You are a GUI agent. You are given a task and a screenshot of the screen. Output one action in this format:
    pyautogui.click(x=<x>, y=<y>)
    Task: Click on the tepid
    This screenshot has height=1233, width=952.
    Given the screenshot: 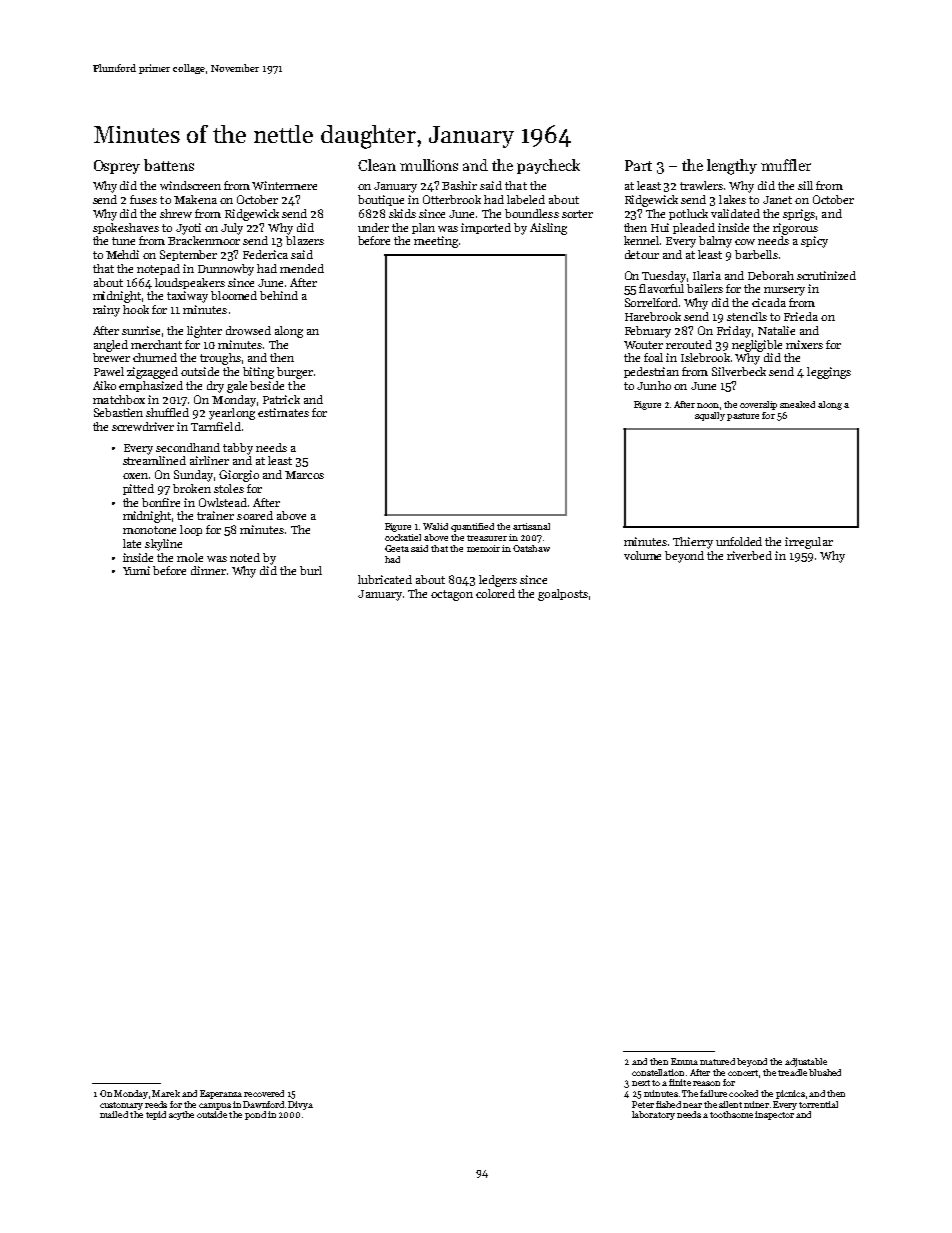 What is the action you would take?
    pyautogui.click(x=156, y=1115)
